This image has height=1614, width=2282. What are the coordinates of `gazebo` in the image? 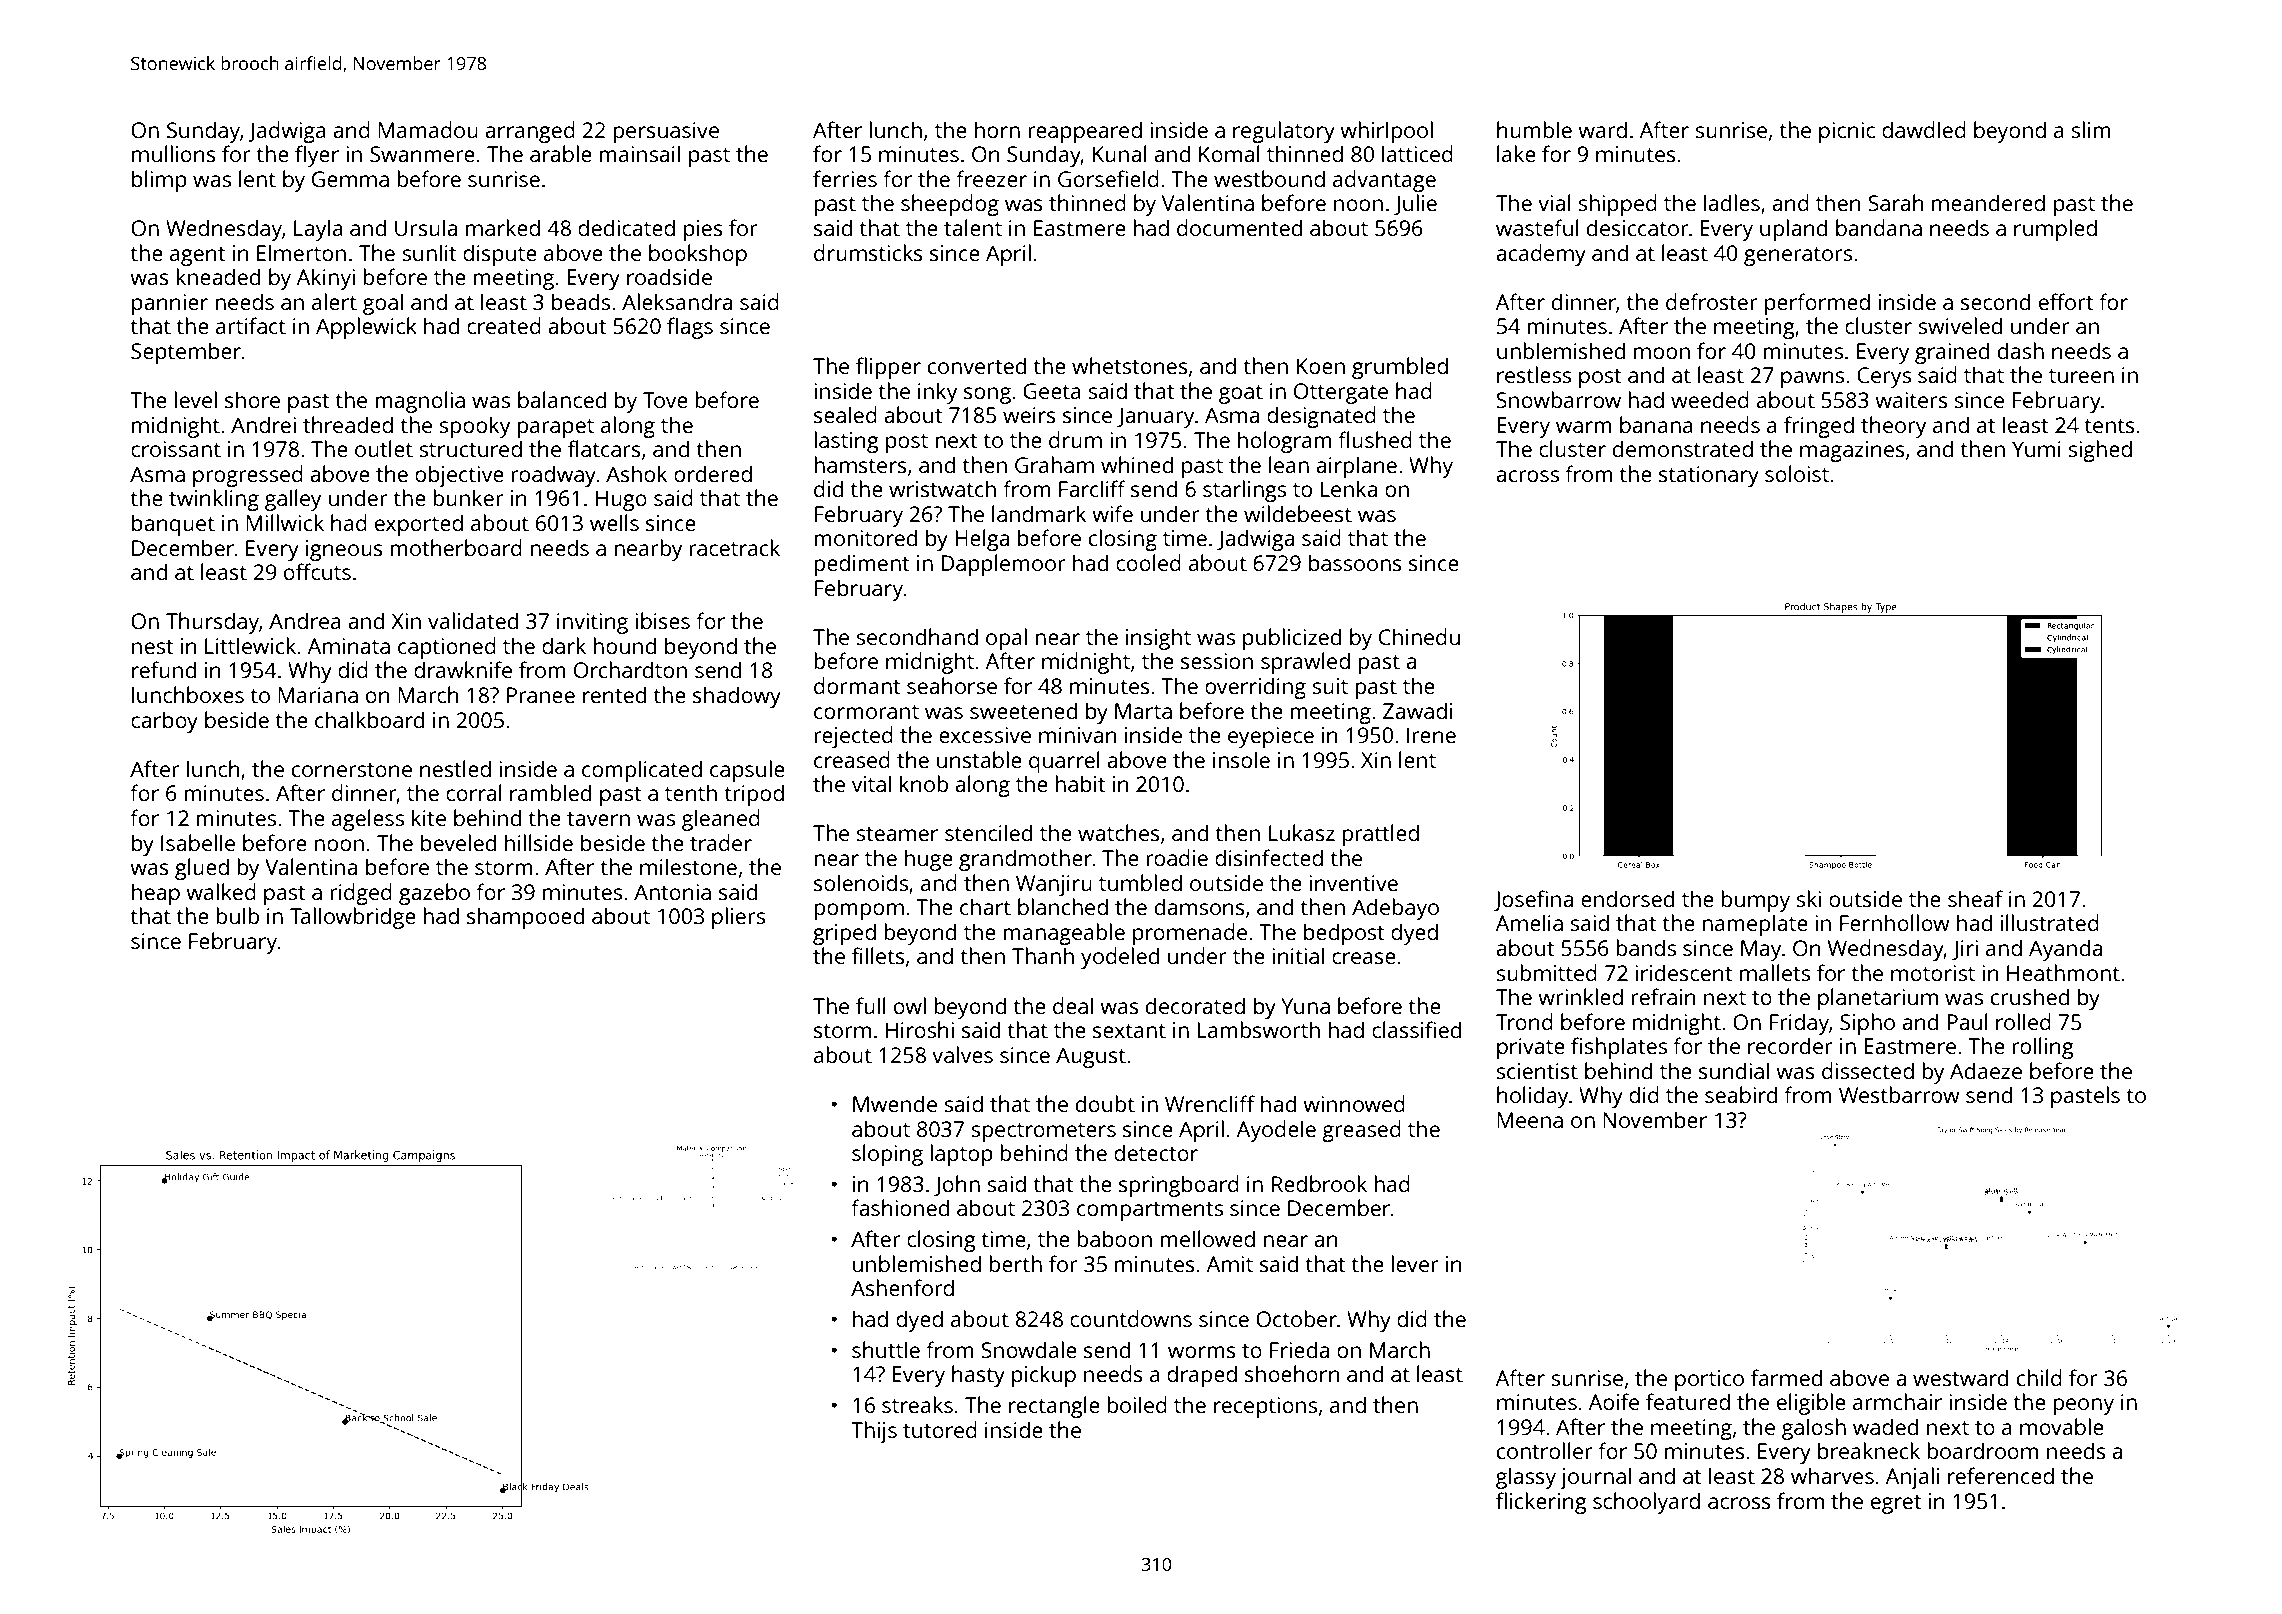 It's located at (434, 894).
